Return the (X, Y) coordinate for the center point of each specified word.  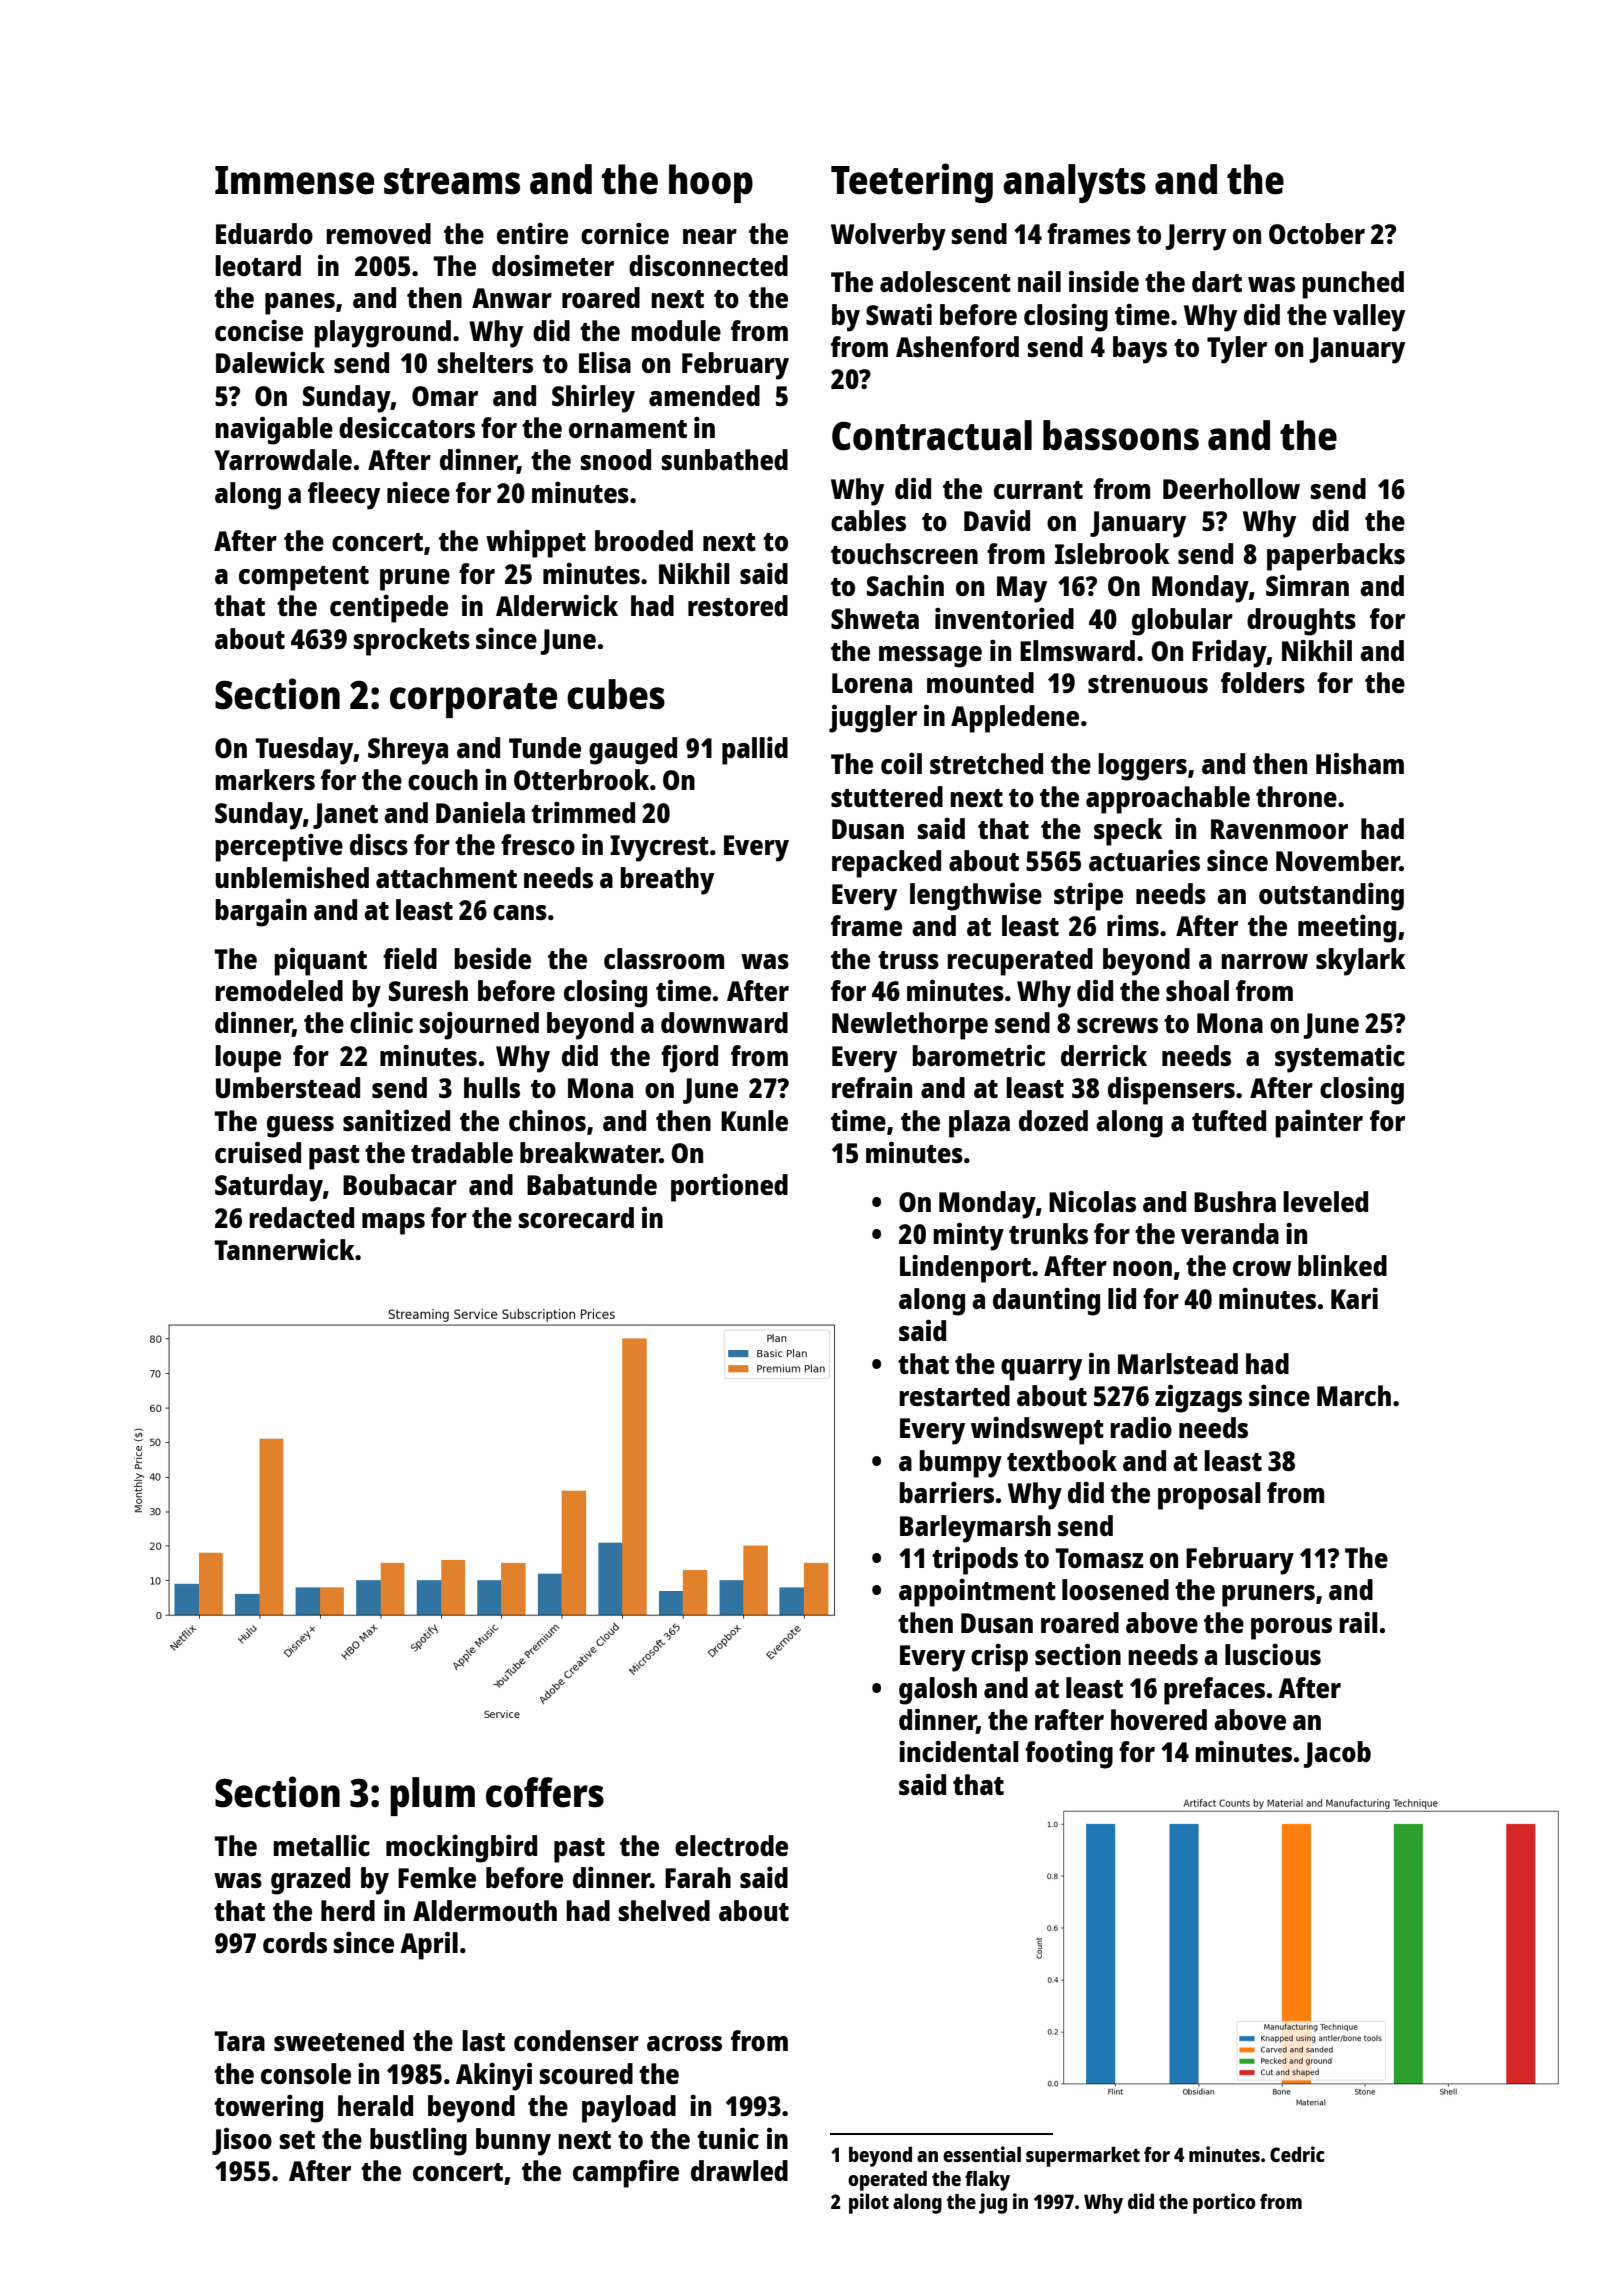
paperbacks (1336, 557)
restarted (954, 1395)
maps (393, 1224)
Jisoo (242, 2141)
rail (1358, 1622)
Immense (294, 180)
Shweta (875, 618)
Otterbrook (581, 779)
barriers (946, 1492)
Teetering (912, 183)
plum (432, 1796)
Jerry (1196, 237)
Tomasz (1099, 1558)
